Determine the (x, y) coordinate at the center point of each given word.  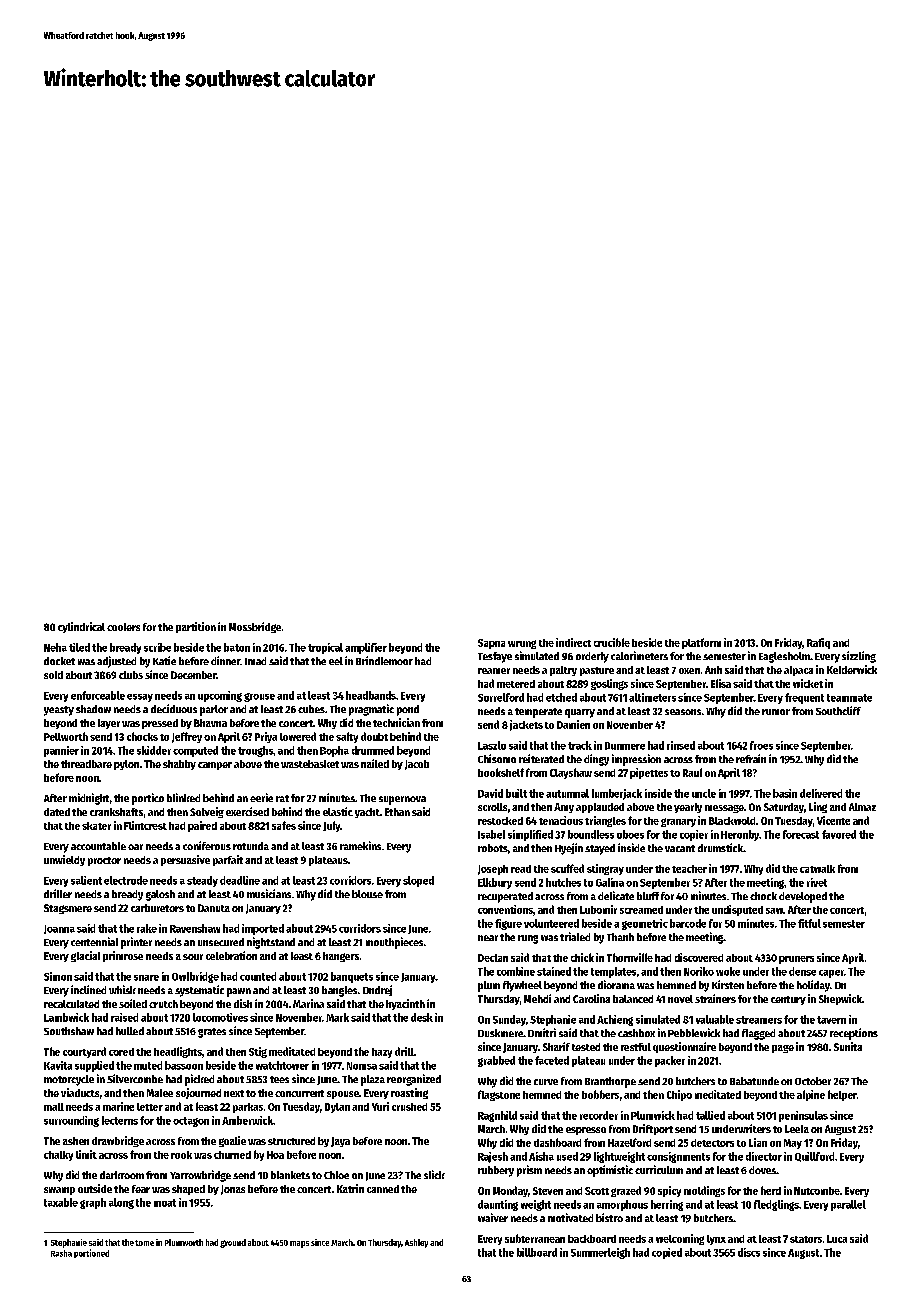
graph (93, 1203)
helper (842, 1095)
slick (434, 1174)
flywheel (522, 986)
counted (258, 976)
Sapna (491, 644)
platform (701, 643)
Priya (266, 737)
